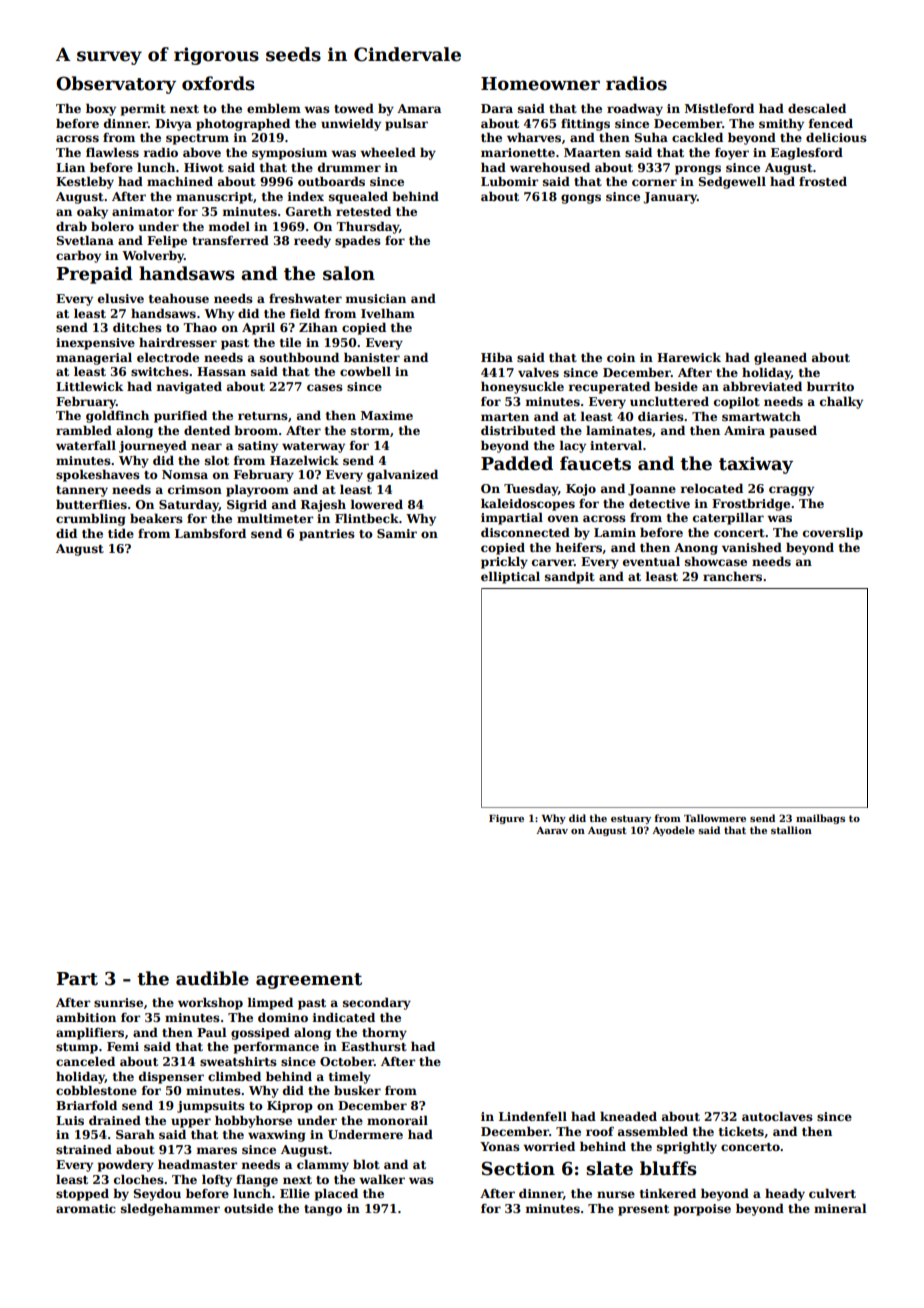  Describe the element at coordinates (94, 275) in the image. I see `Prepaid` at that location.
